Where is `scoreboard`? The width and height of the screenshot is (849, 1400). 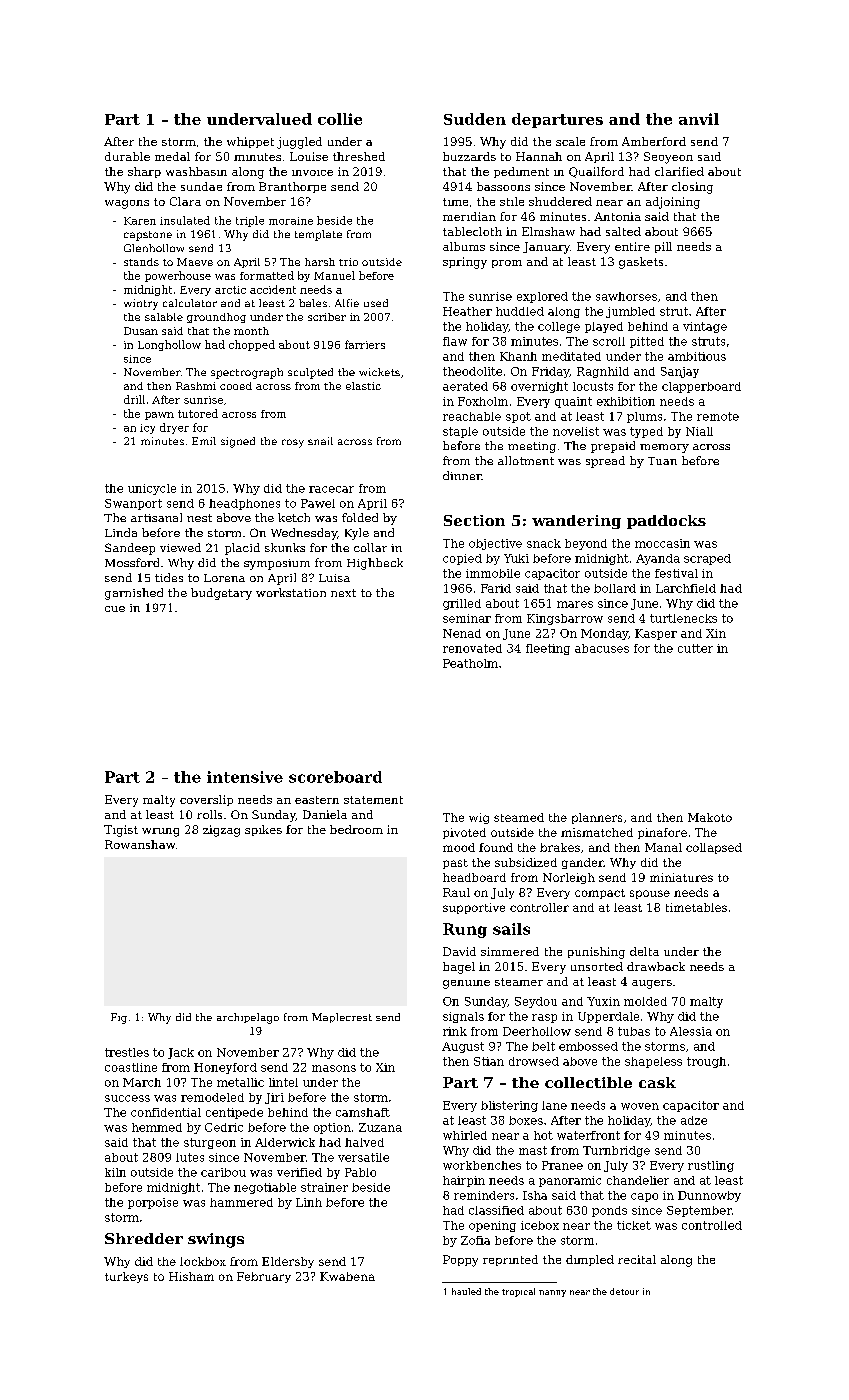
scoreboard is located at coordinates (335, 777).
